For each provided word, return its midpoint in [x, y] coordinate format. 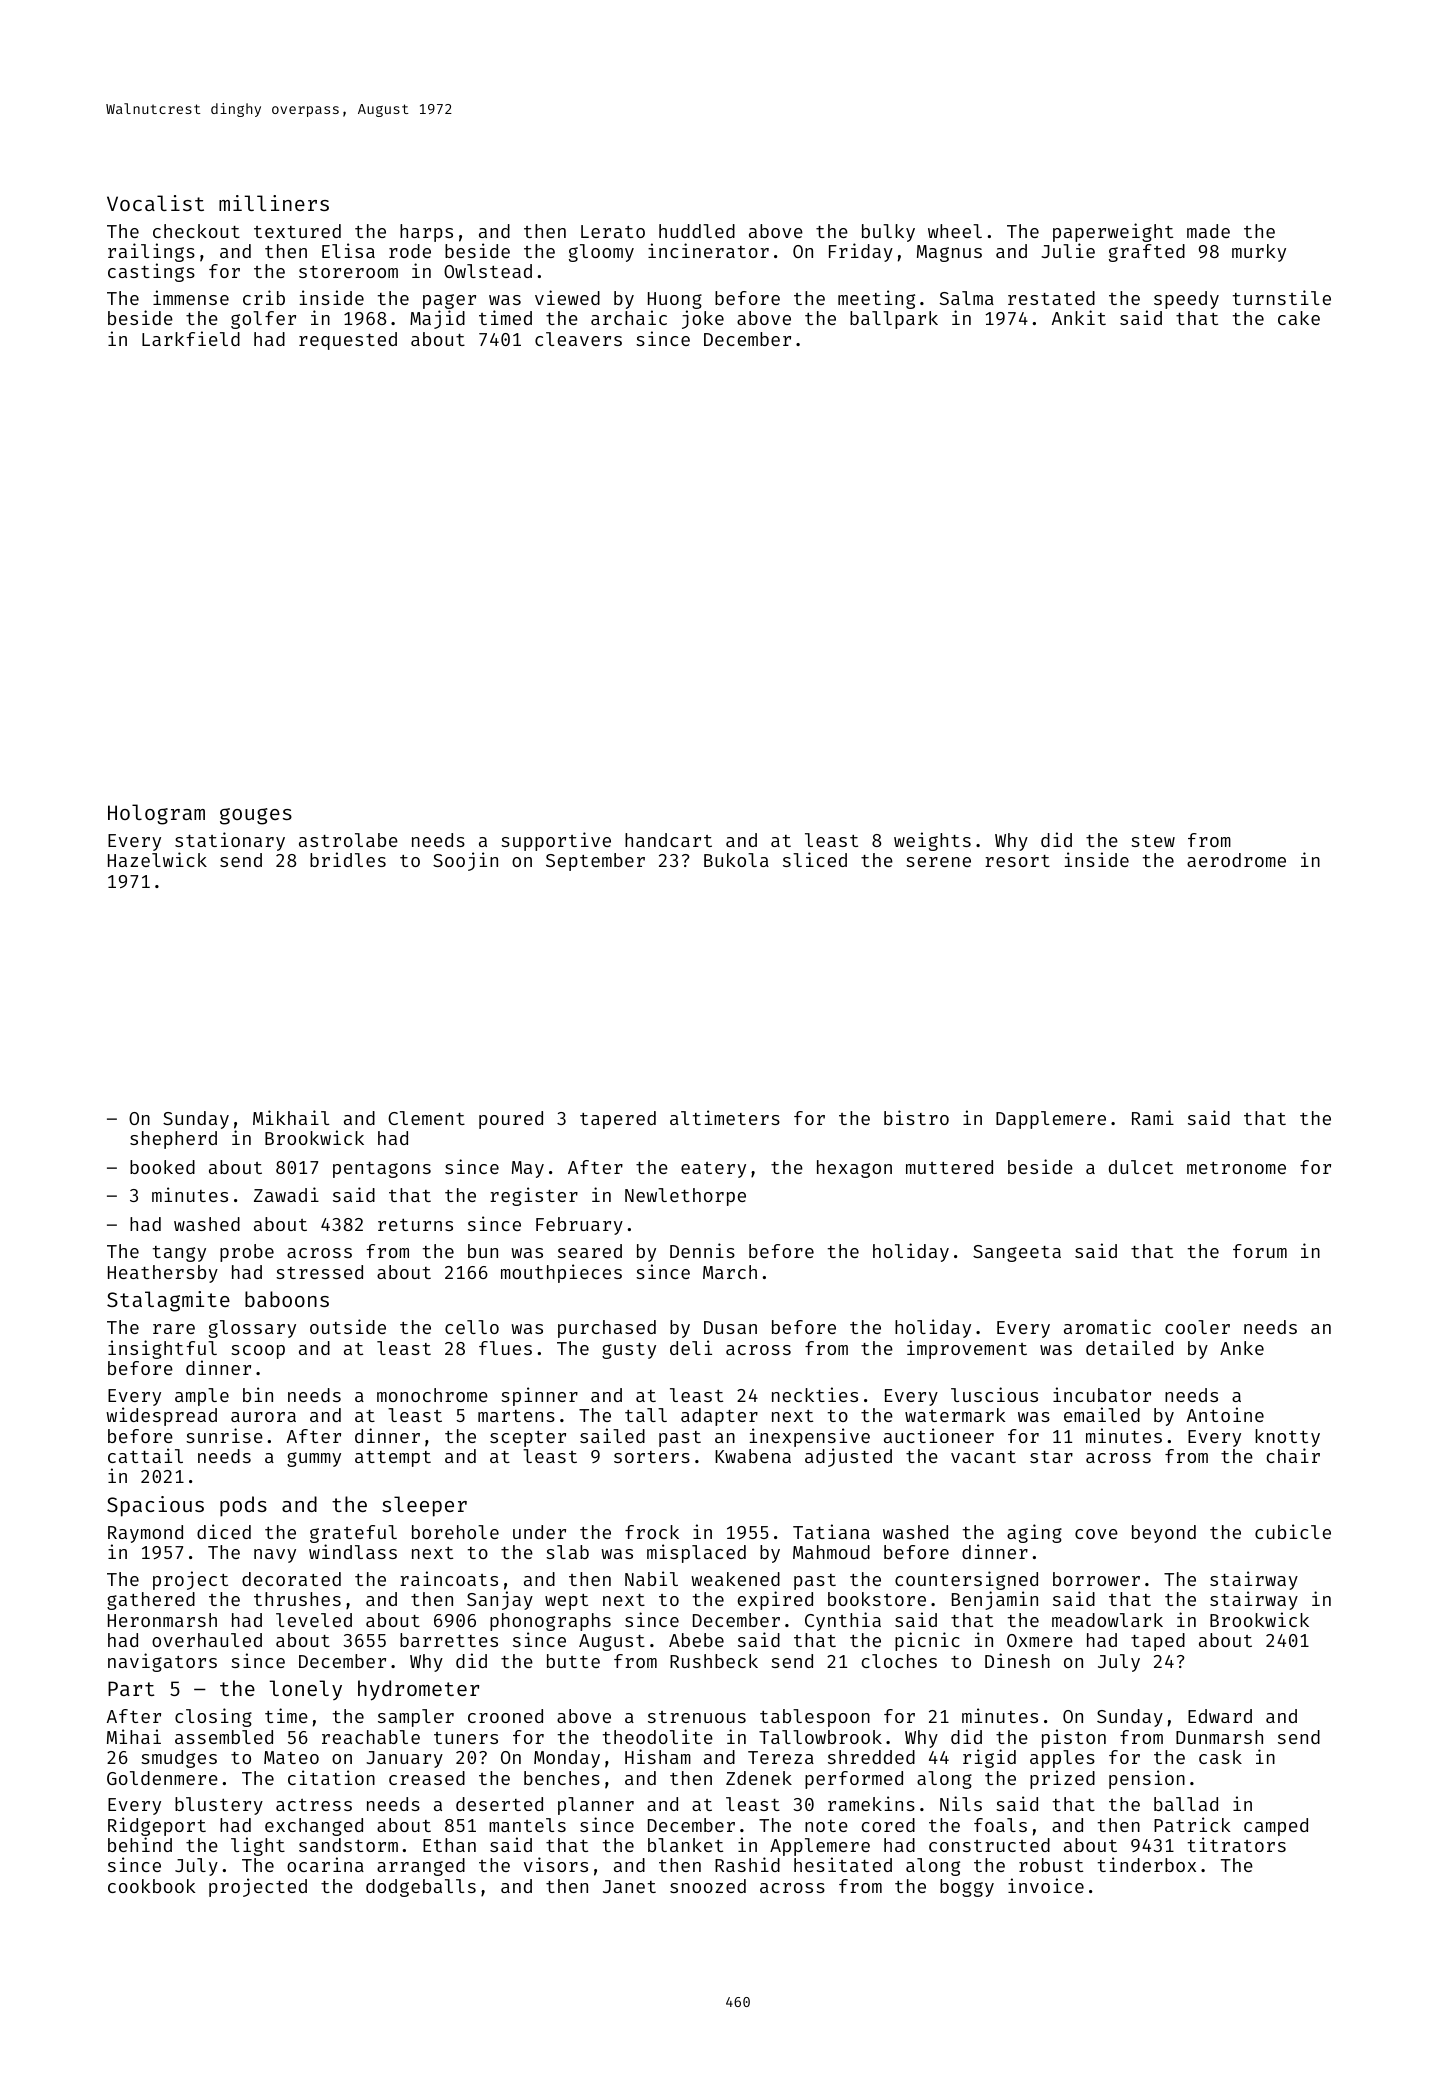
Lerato [613, 231]
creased [427, 1778]
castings [151, 272]
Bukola [736, 860]
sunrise [224, 1435]
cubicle [1293, 1531]
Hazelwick [157, 859]
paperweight [1113, 232]
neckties [815, 1394]
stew [1153, 841]
